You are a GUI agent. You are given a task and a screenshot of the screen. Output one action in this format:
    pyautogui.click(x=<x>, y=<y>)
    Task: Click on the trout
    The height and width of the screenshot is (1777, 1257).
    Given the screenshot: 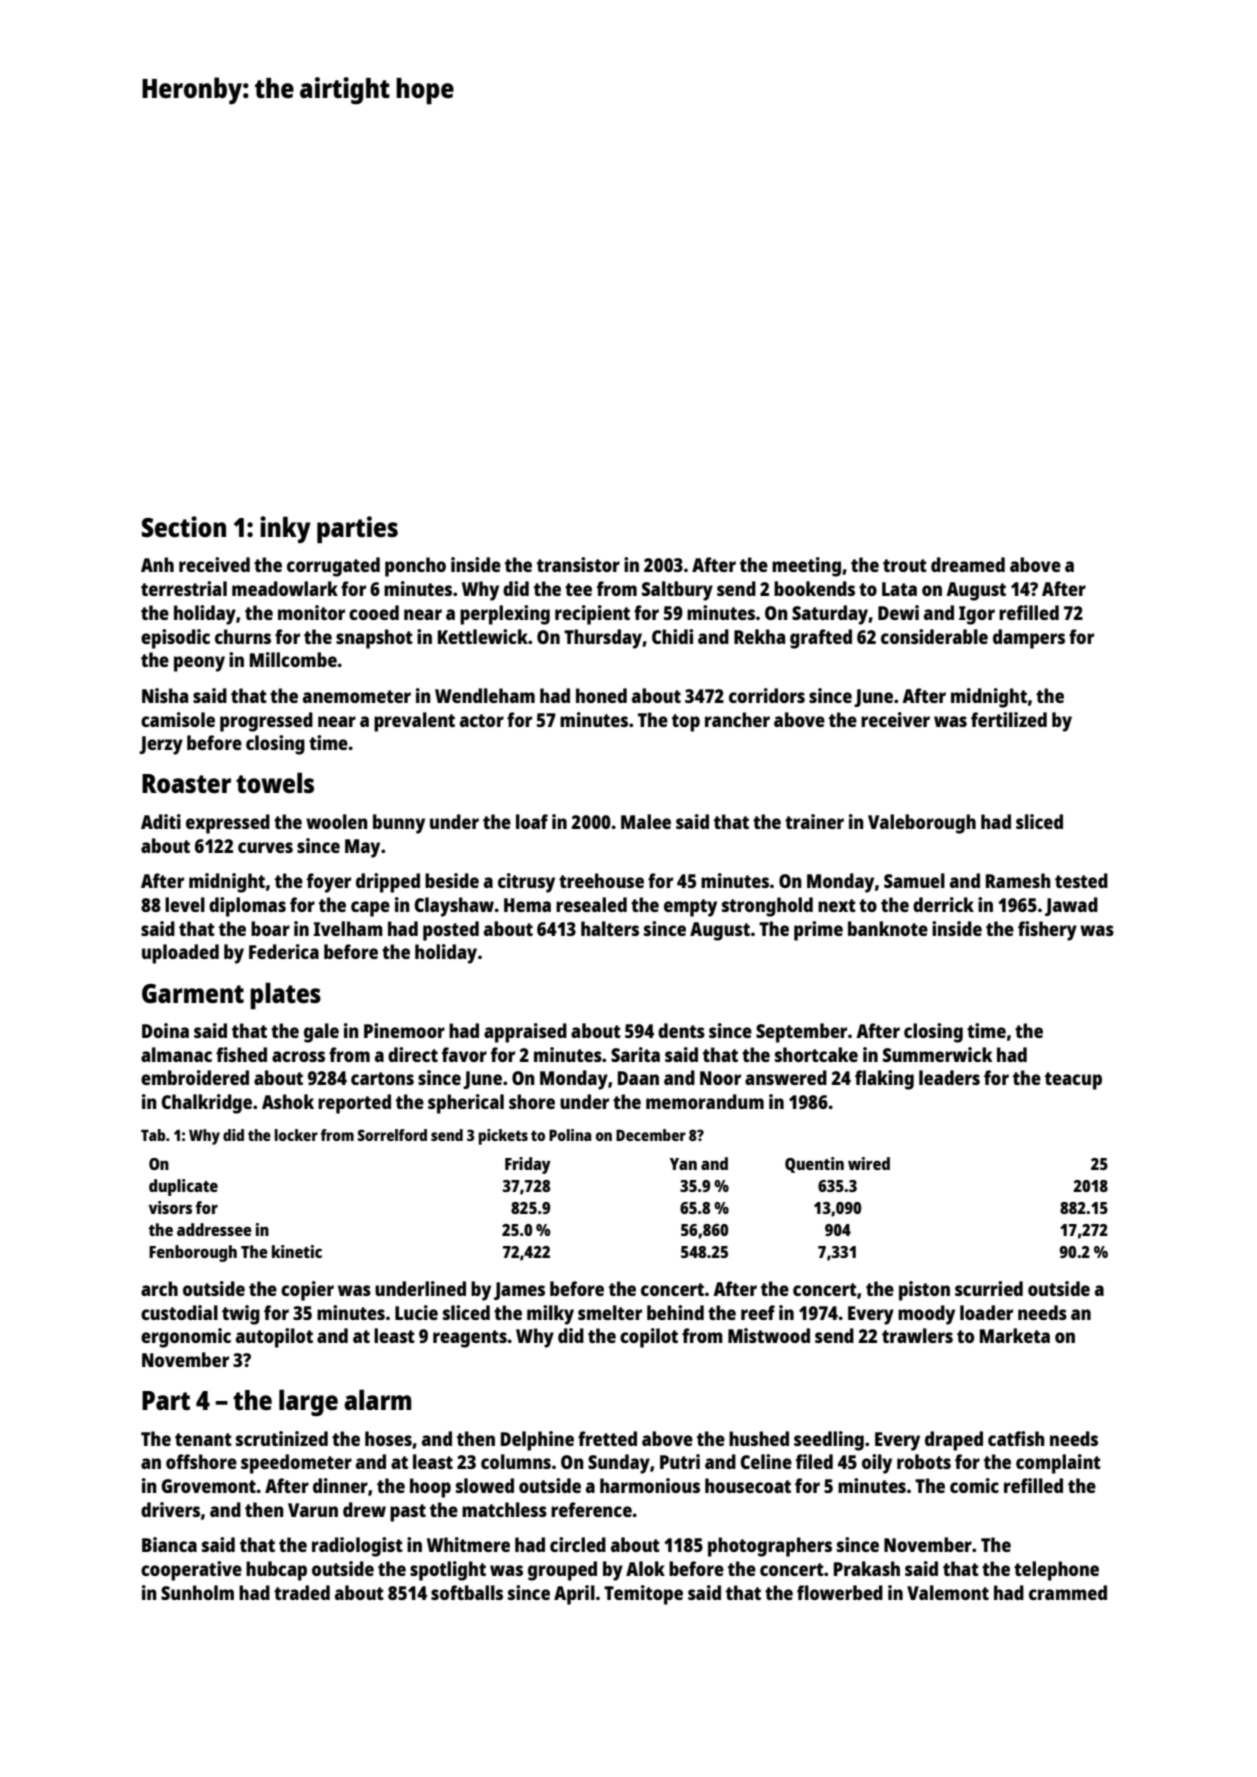 What is the action you would take?
    pyautogui.click(x=905, y=565)
